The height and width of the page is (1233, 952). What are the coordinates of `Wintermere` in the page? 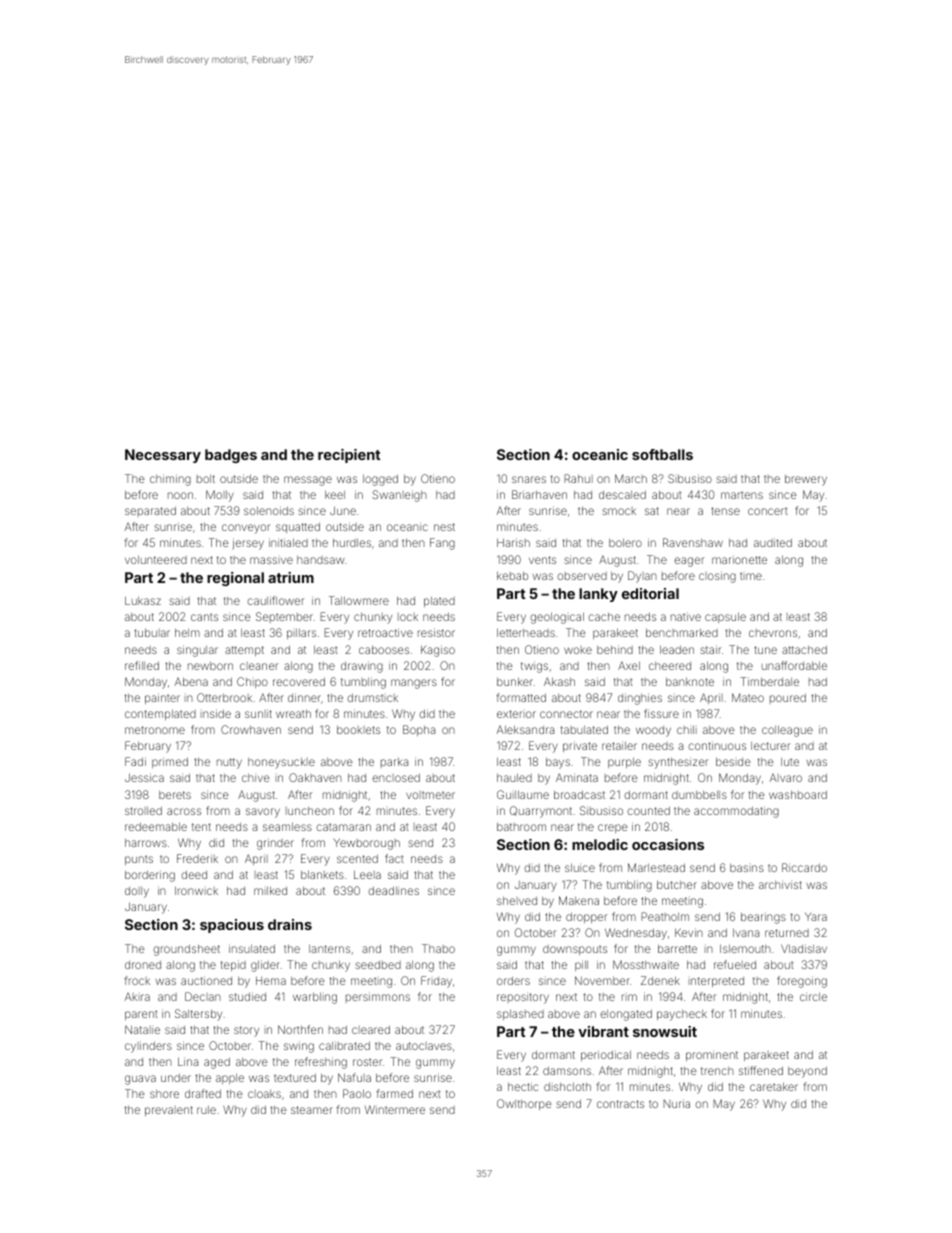 It's located at (395, 1109).
